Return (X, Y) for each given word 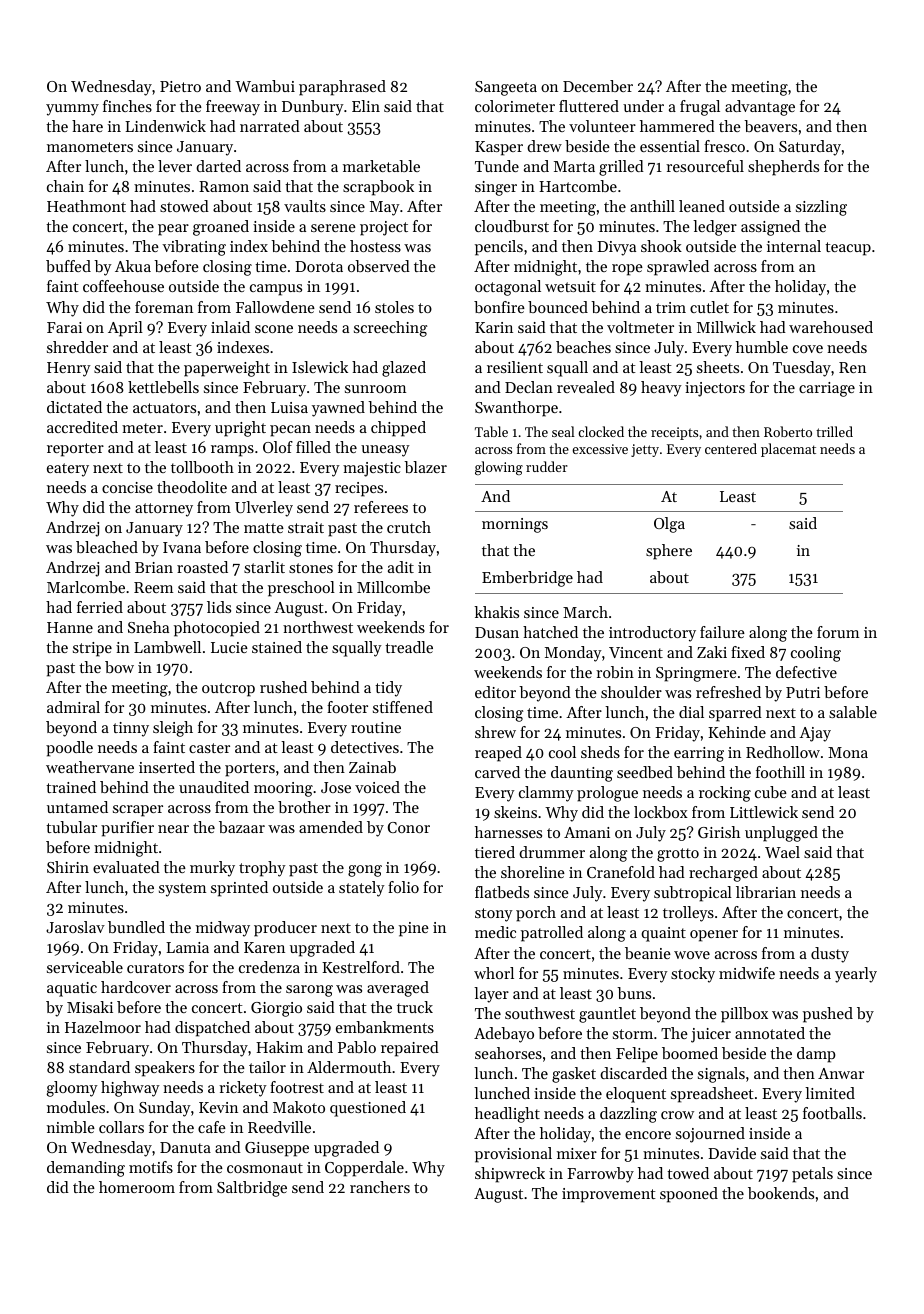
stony (494, 915)
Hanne (70, 627)
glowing (499, 468)
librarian (766, 892)
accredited (82, 427)
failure (722, 632)
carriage (827, 389)
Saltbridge (252, 1189)
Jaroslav (75, 927)
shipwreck (510, 1175)
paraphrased (342, 88)
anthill (652, 206)
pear (173, 230)
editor (495, 692)
